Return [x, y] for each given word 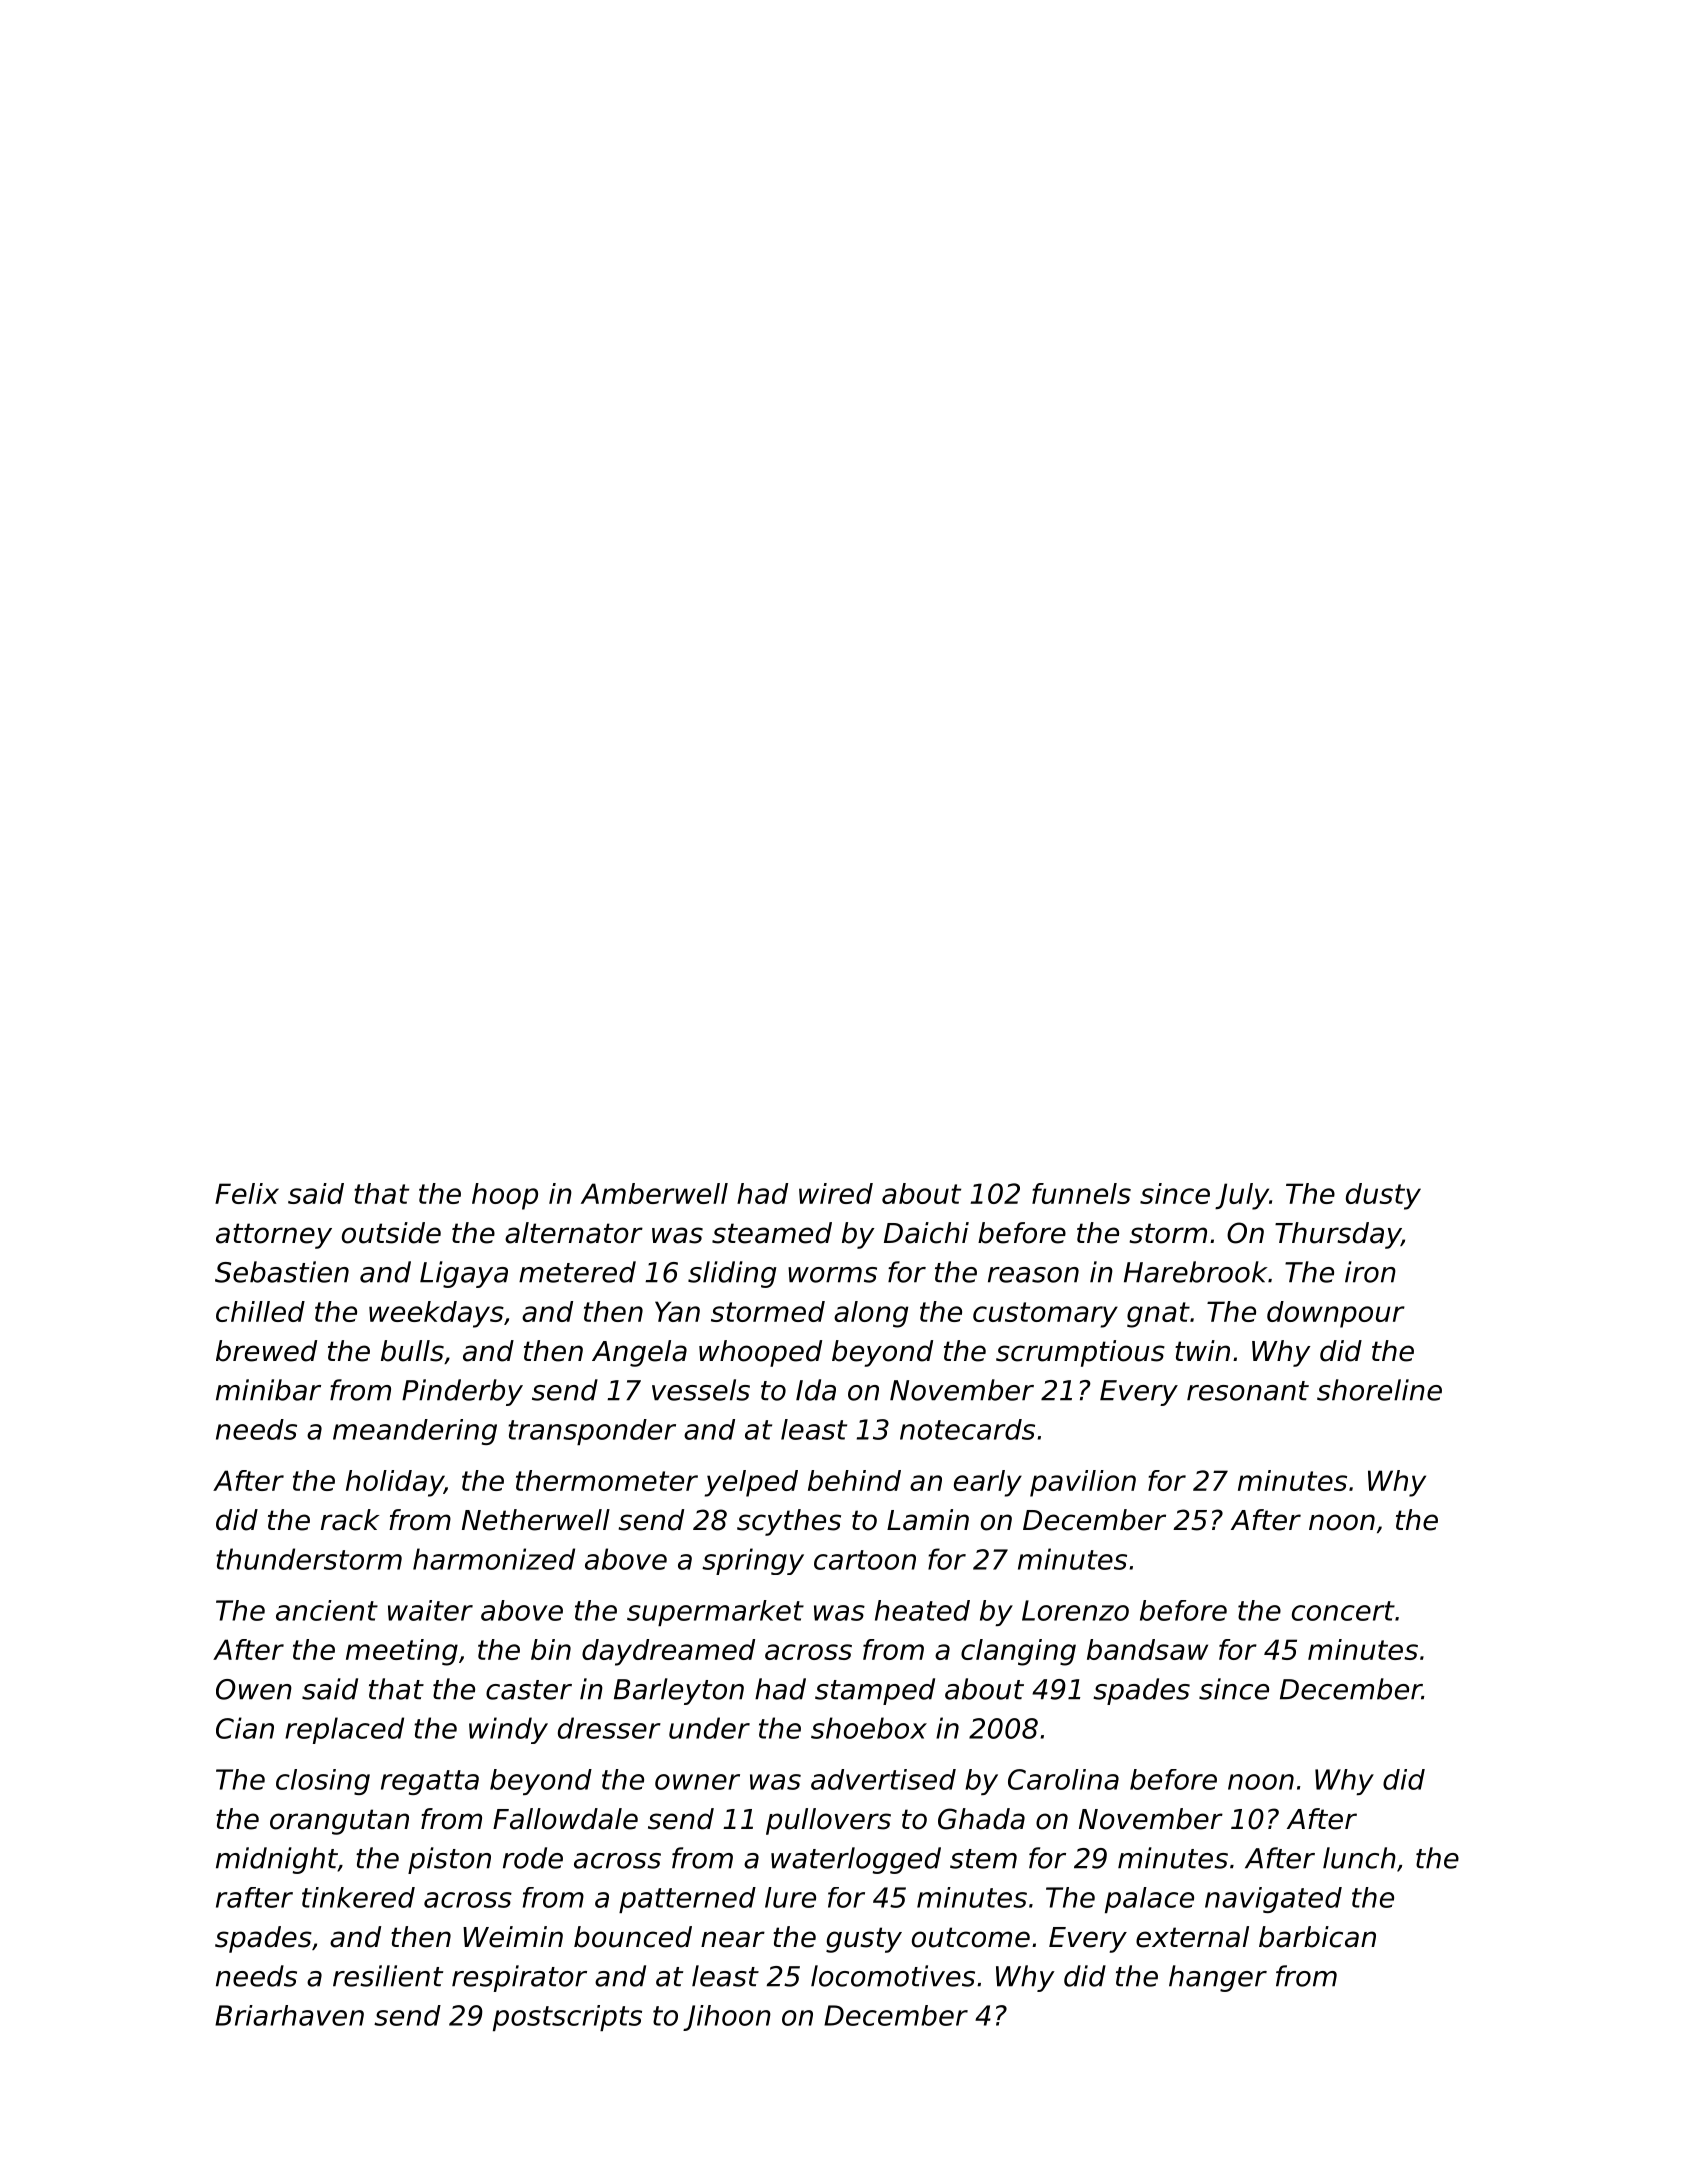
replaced [344, 1730]
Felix [247, 1193]
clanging [1018, 1652]
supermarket [715, 1613]
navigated [1273, 1900]
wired [836, 1193]
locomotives [893, 1976]
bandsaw [1147, 1649]
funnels [1081, 1193]
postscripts [567, 2018]
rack [350, 1520]
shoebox [869, 1728]
